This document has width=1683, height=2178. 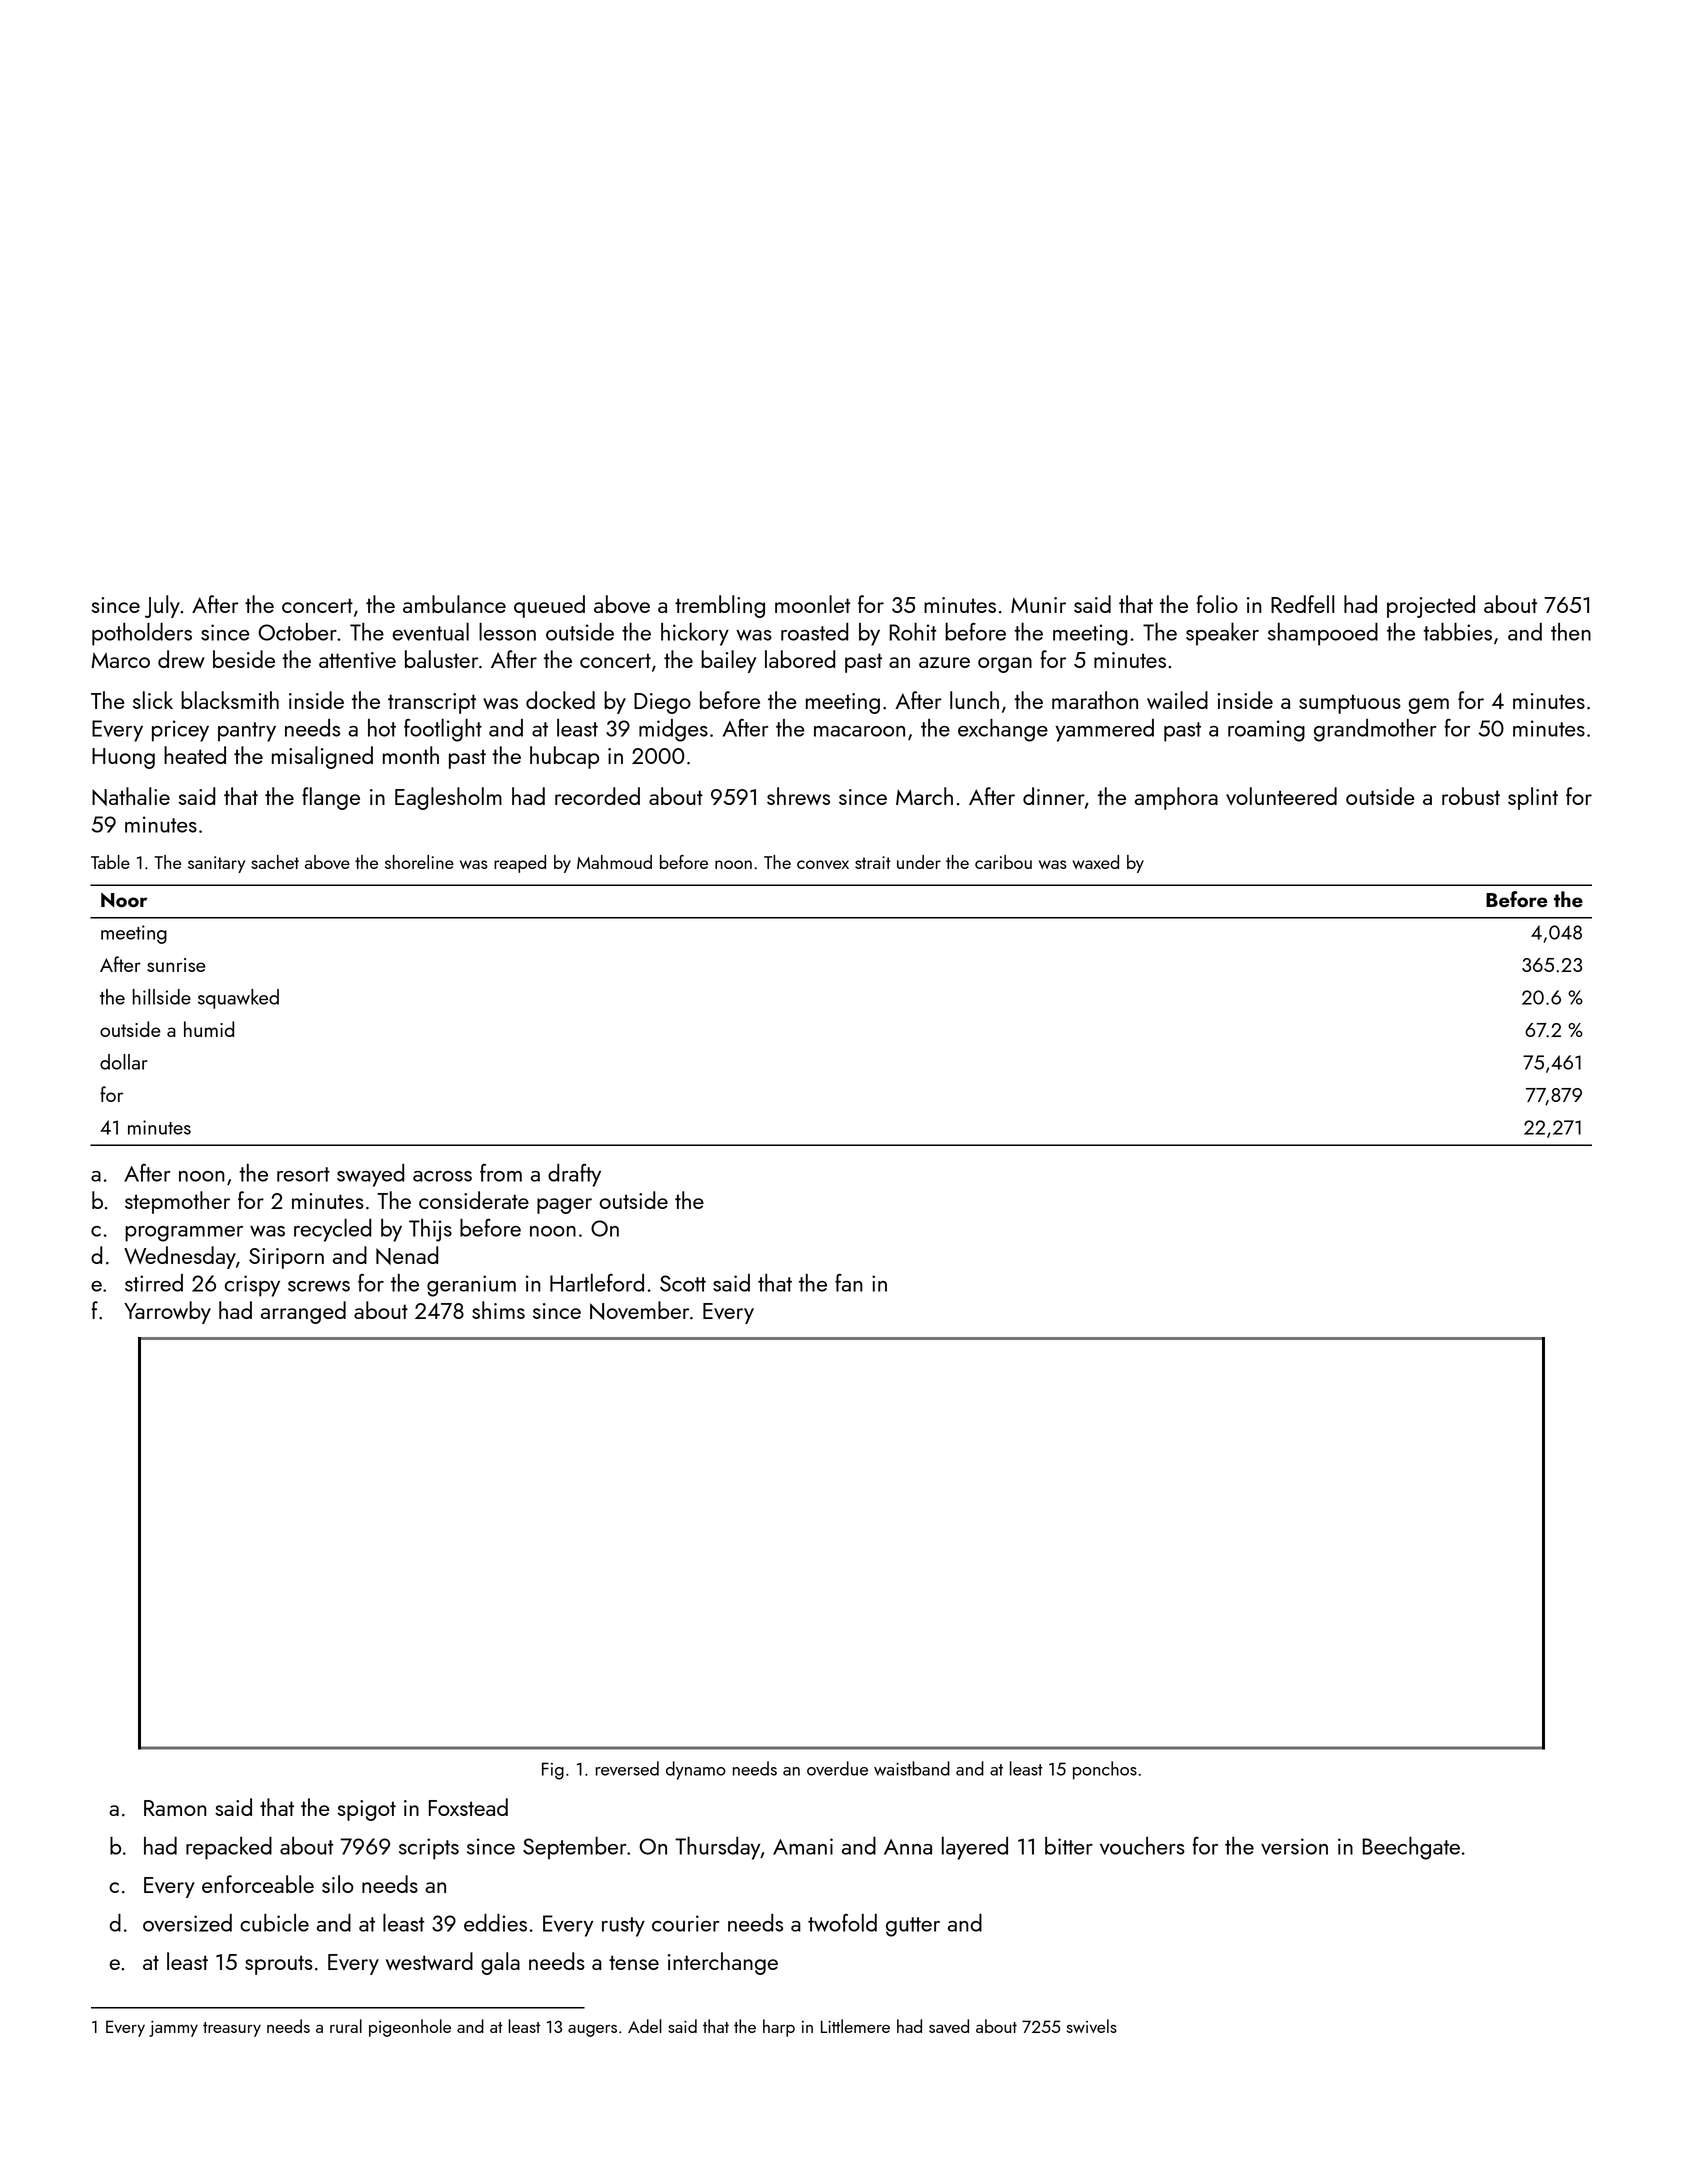 What do you see at coordinates (1431, 606) in the document?
I see `projected` at bounding box center [1431, 606].
